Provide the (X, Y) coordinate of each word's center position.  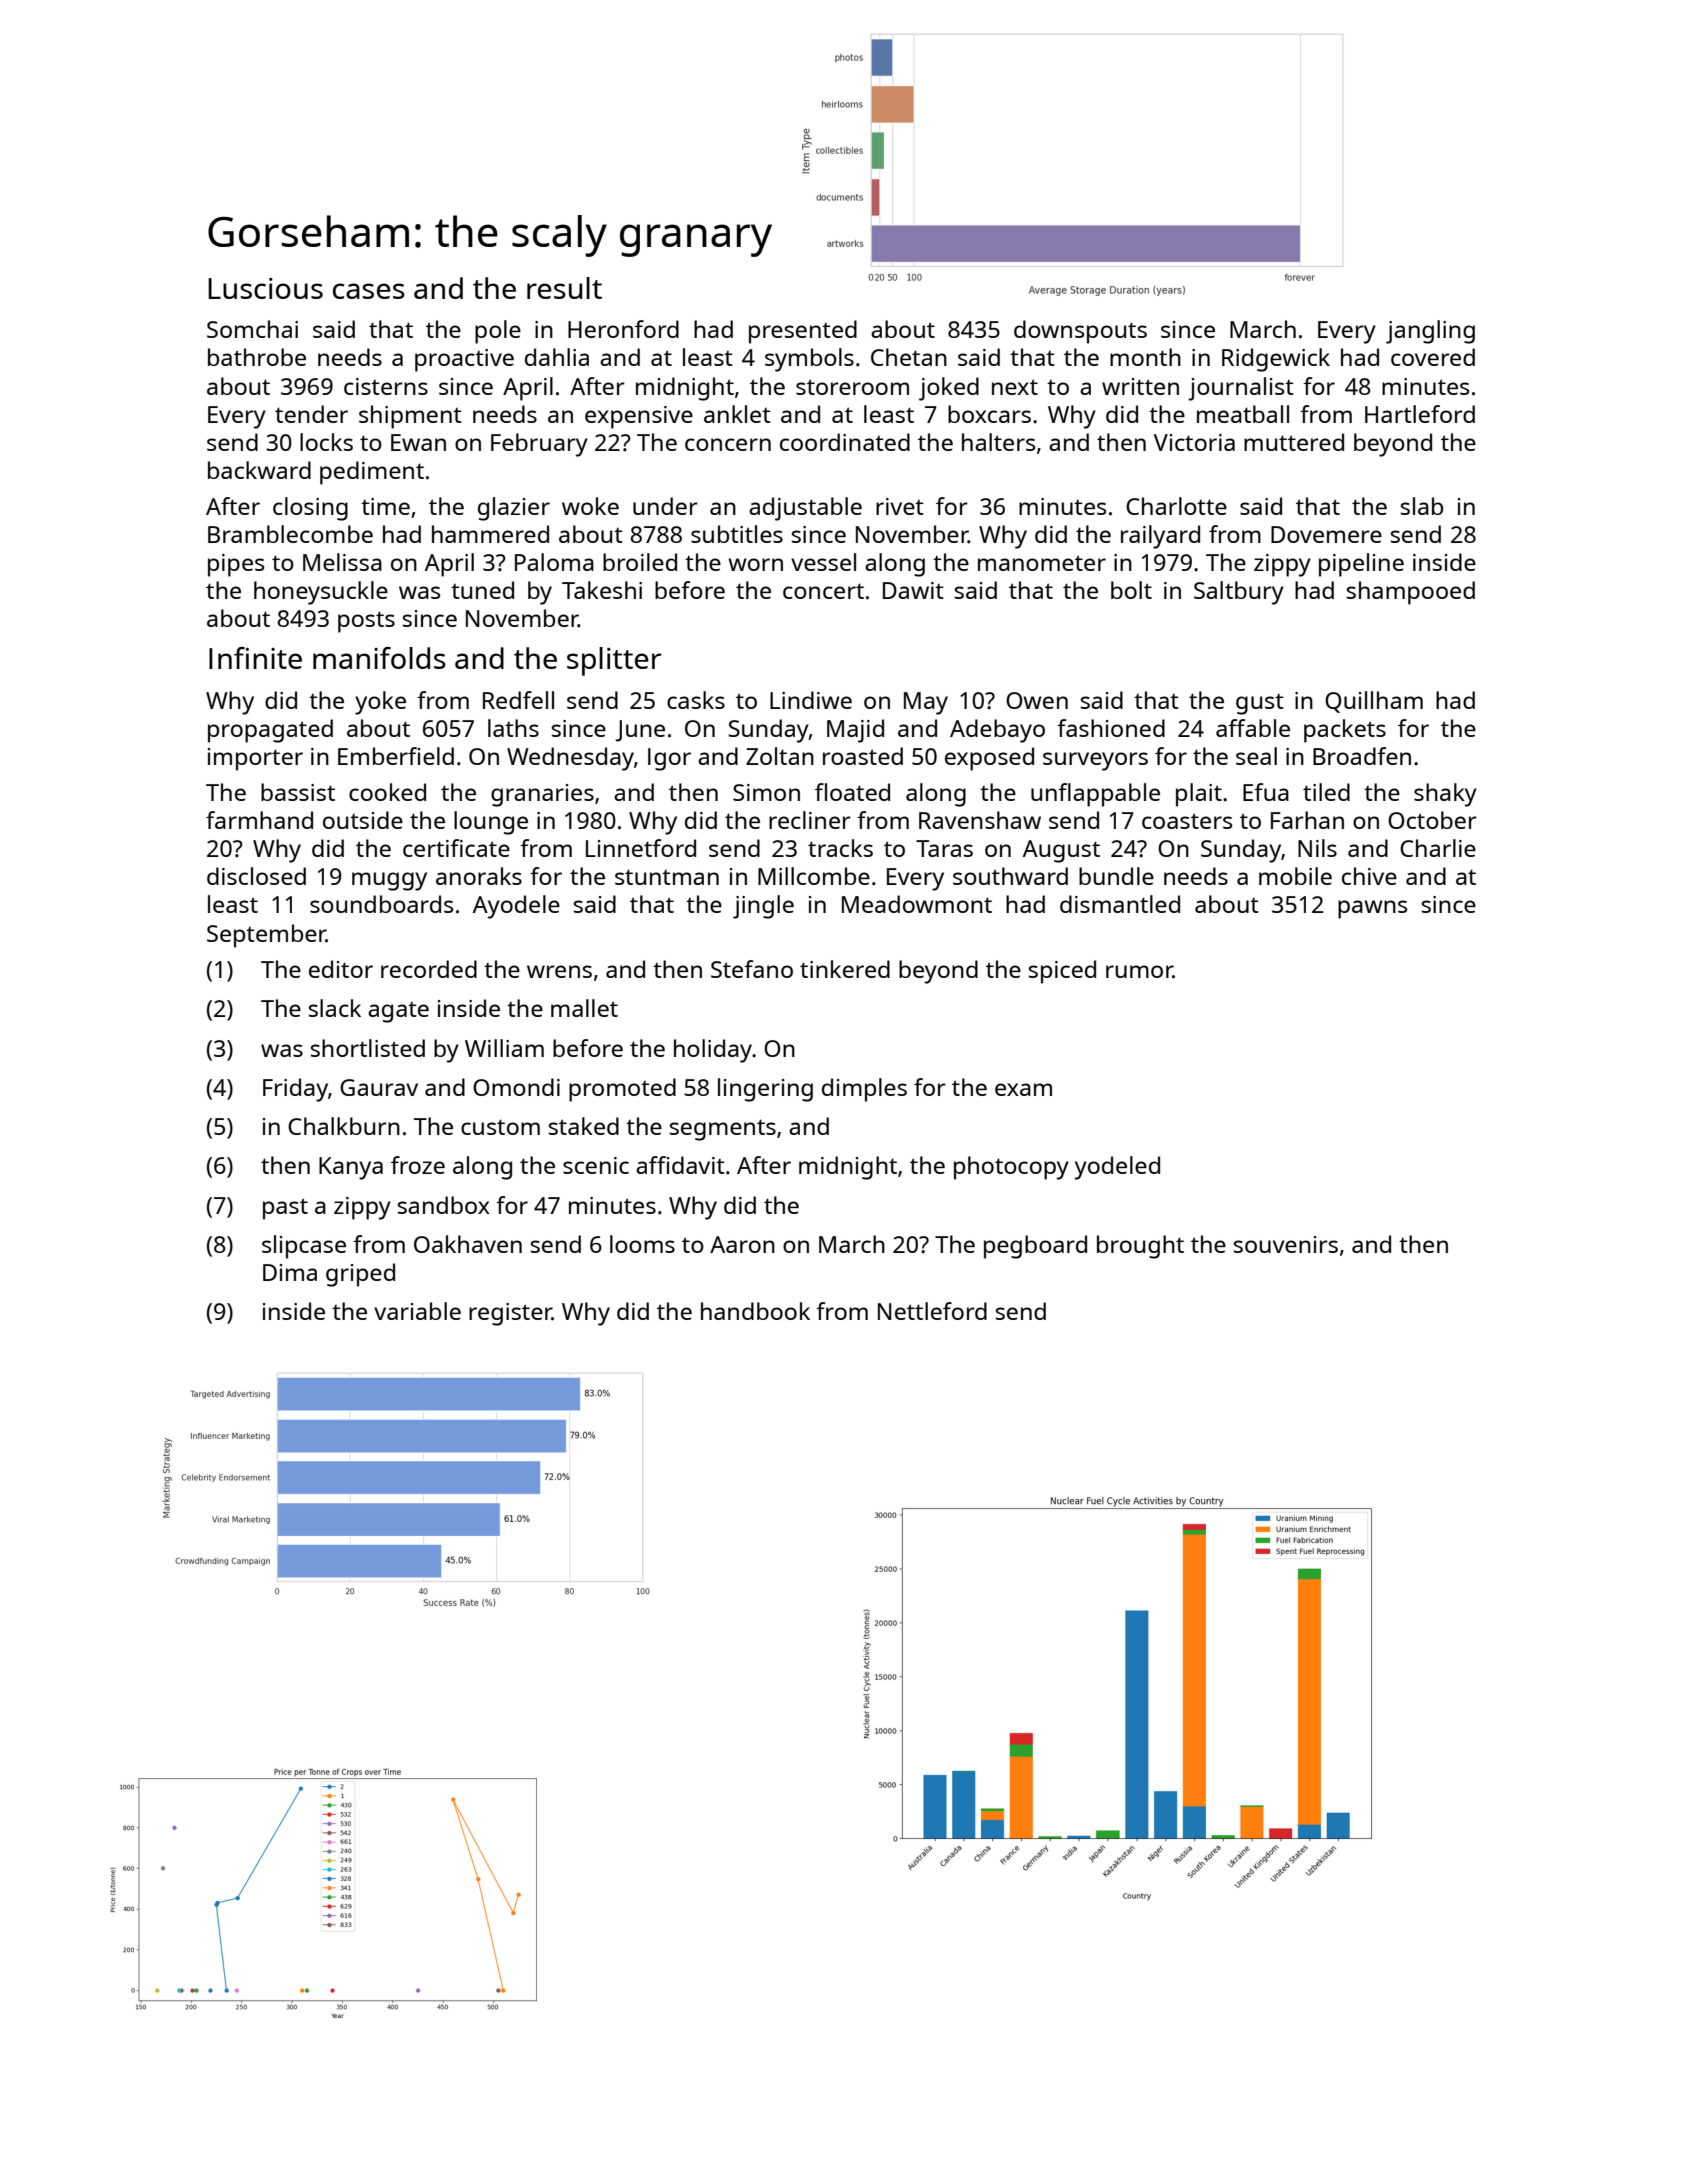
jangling (1430, 332)
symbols (809, 360)
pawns (1372, 909)
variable (417, 1311)
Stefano (752, 969)
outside (363, 820)
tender (311, 414)
